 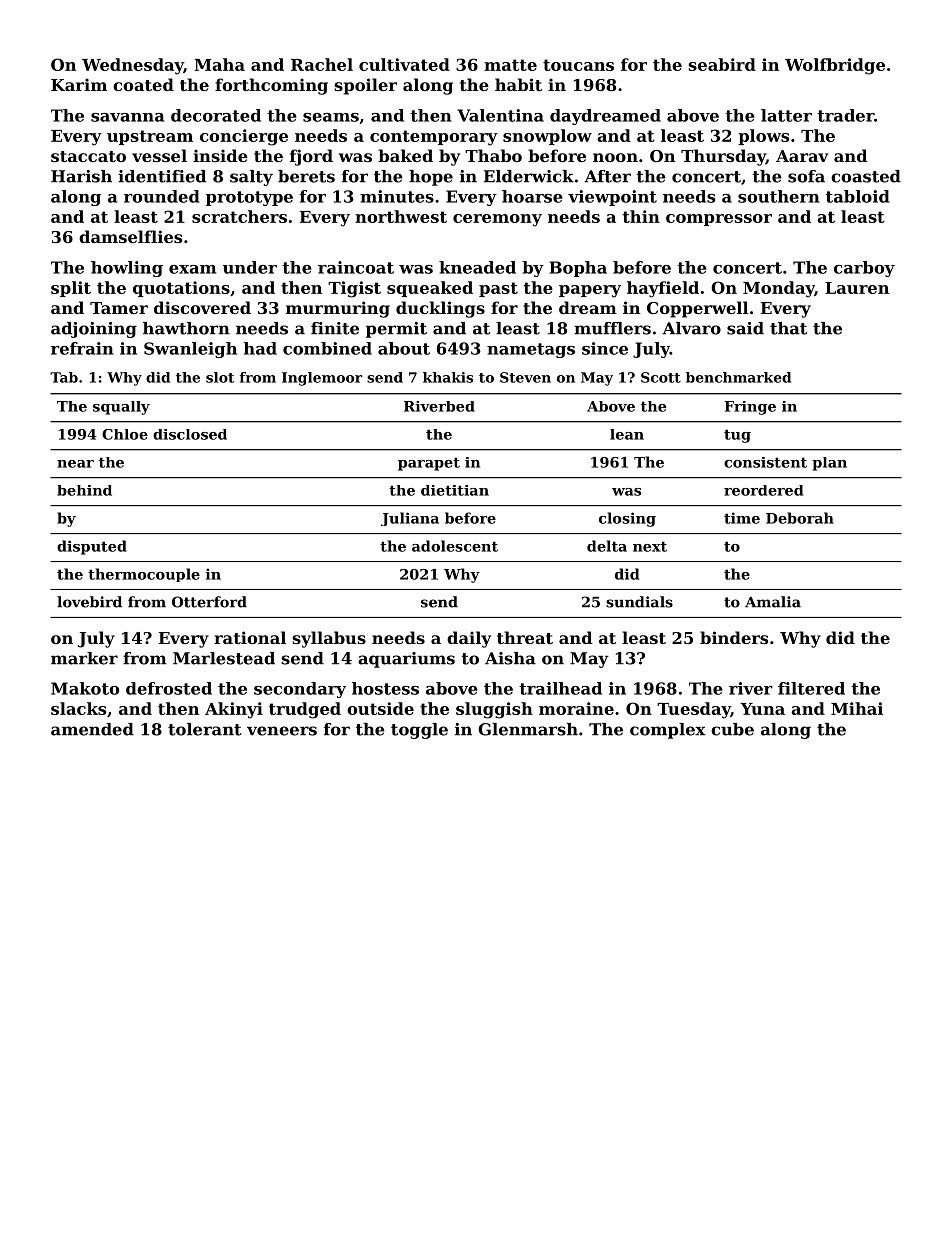 What do you see at coordinates (627, 434) in the page?
I see `lean` at bounding box center [627, 434].
